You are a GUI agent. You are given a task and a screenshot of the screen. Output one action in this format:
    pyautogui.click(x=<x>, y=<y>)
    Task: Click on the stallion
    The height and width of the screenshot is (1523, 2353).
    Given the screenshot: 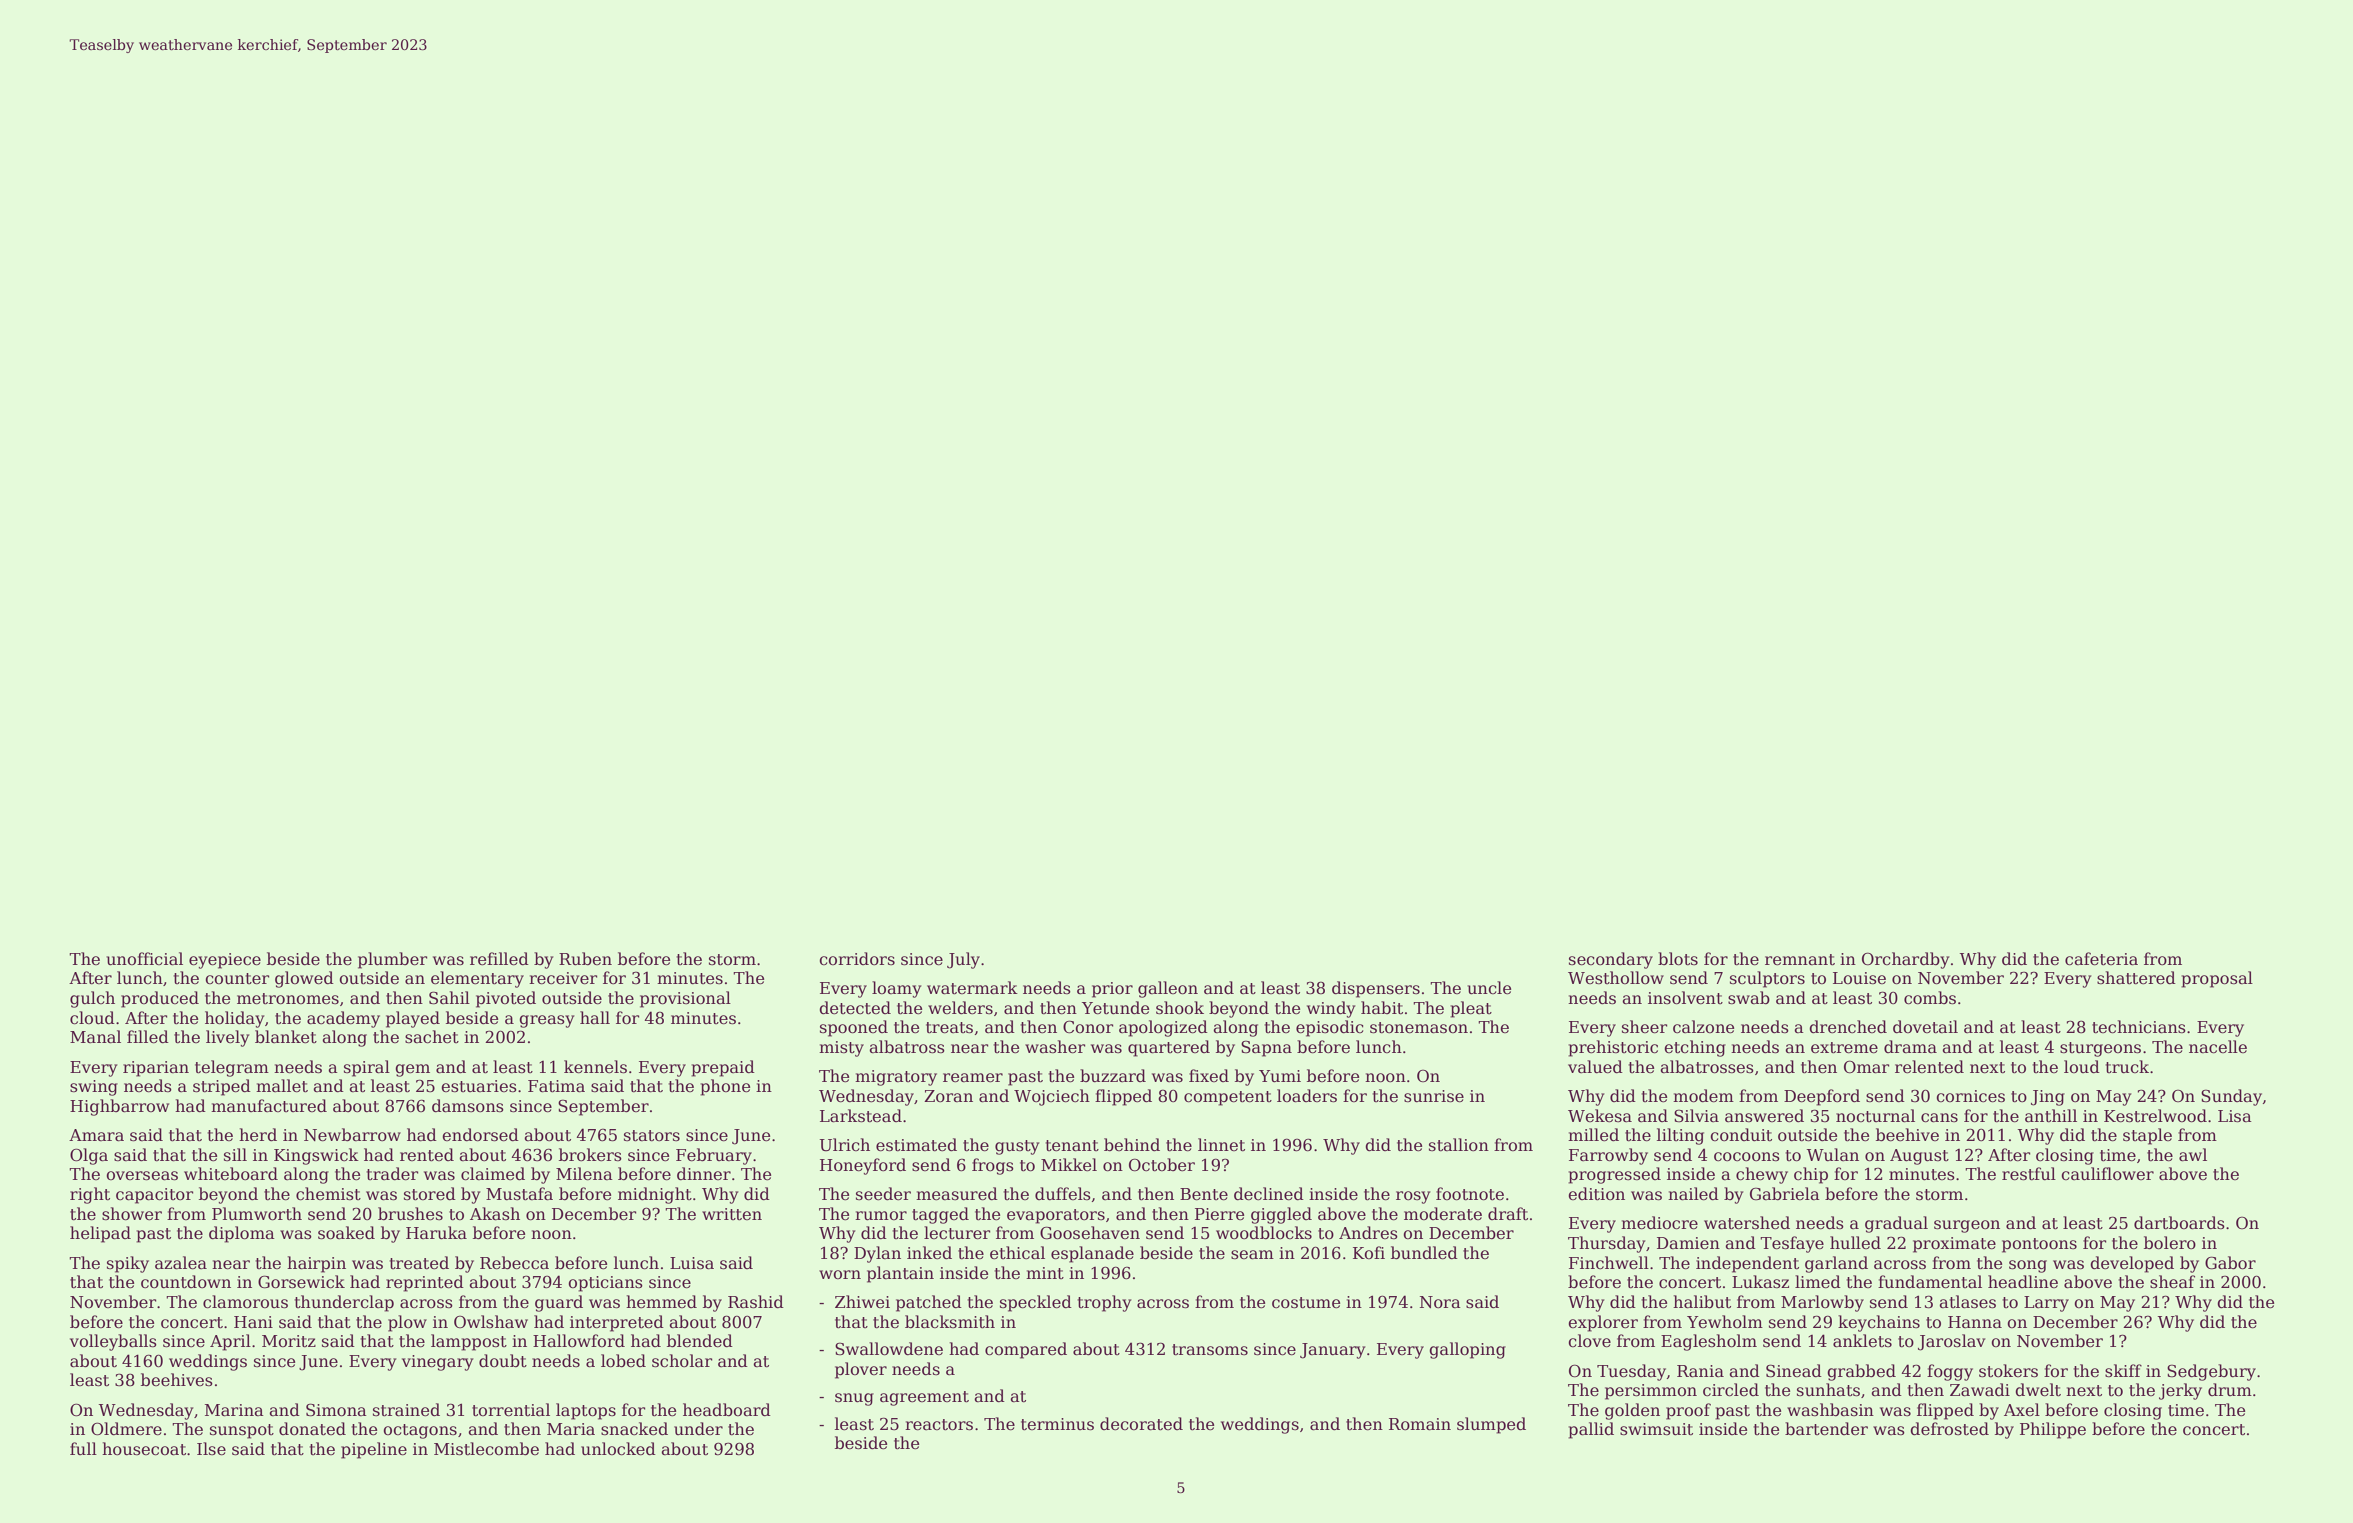 What is the action you would take?
    pyautogui.click(x=1459, y=1145)
